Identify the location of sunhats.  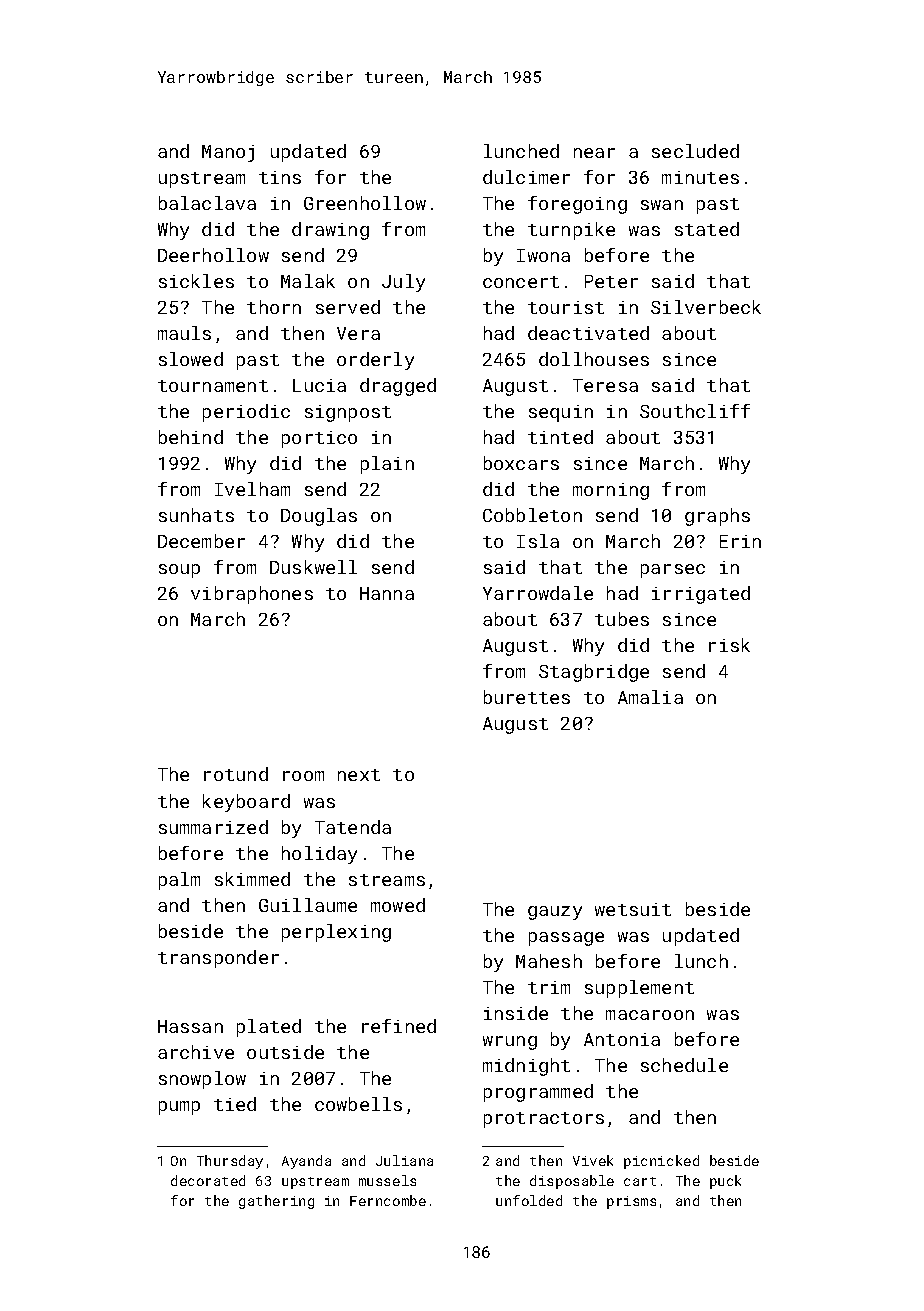
(196, 515).
